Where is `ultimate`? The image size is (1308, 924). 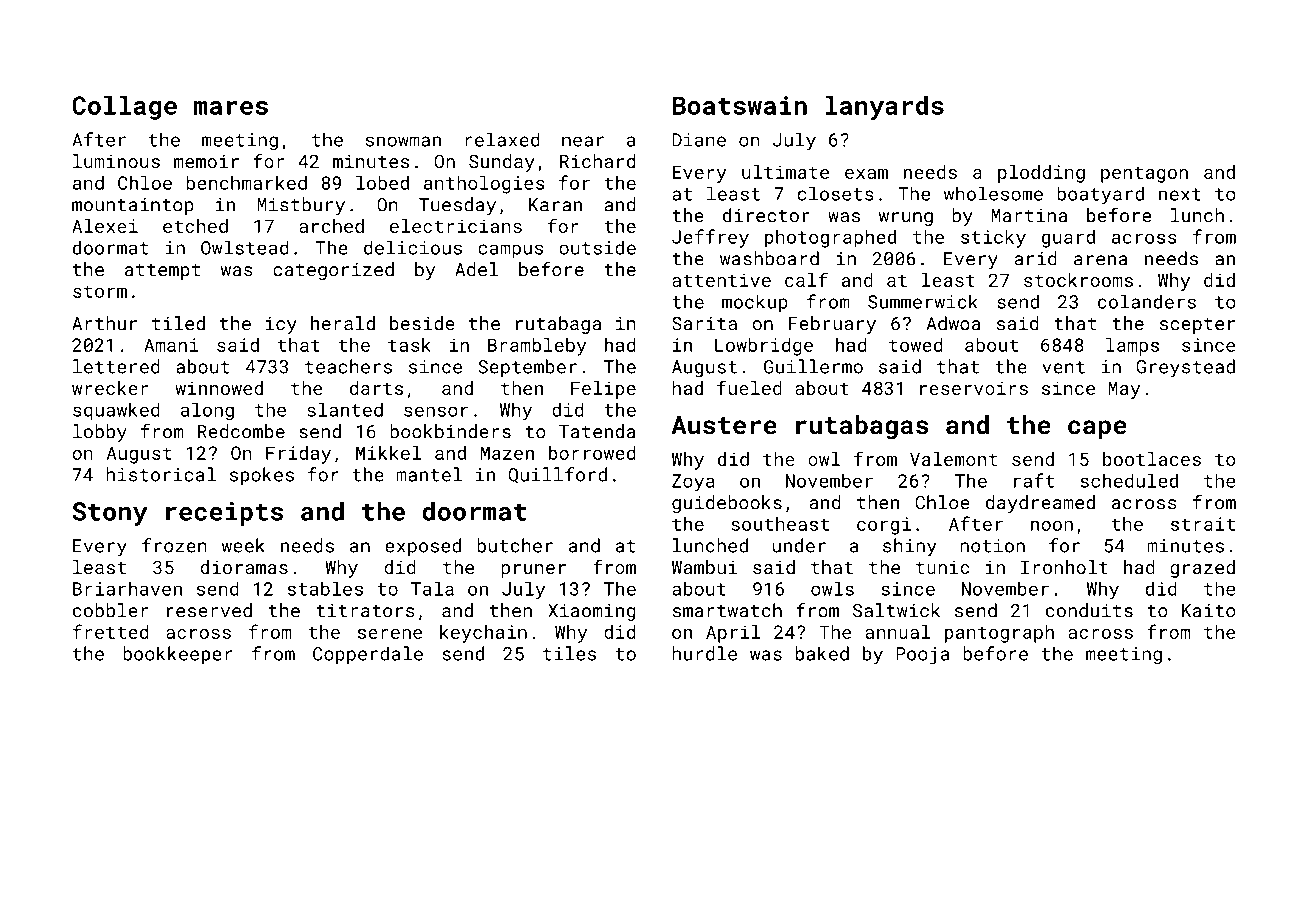
ultimate is located at coordinates (785, 172).
